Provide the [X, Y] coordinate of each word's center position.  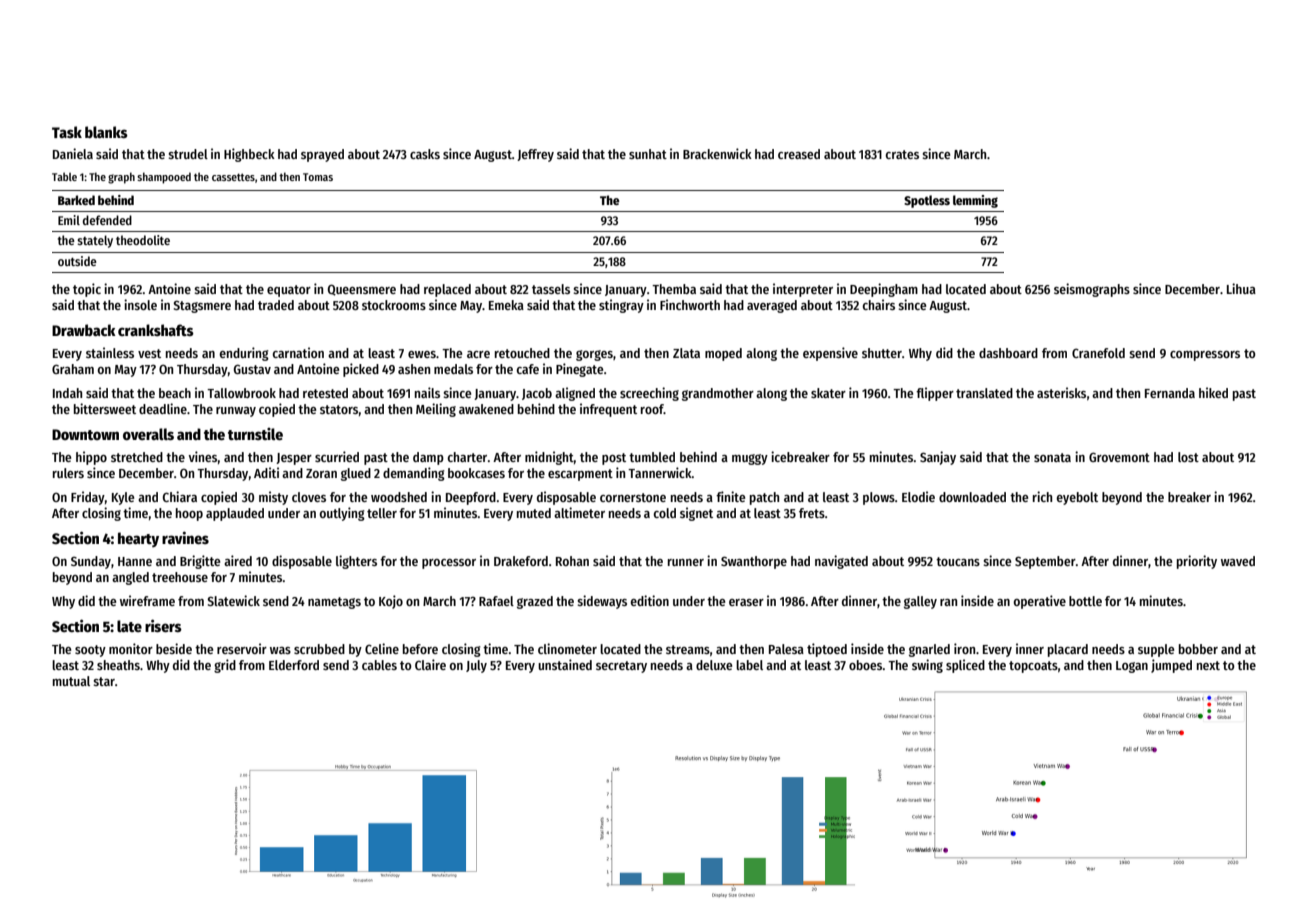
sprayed [322, 155]
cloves [309, 497]
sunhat [648, 154]
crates [902, 154]
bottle [1085, 601]
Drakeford [521, 561]
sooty [90, 651]
